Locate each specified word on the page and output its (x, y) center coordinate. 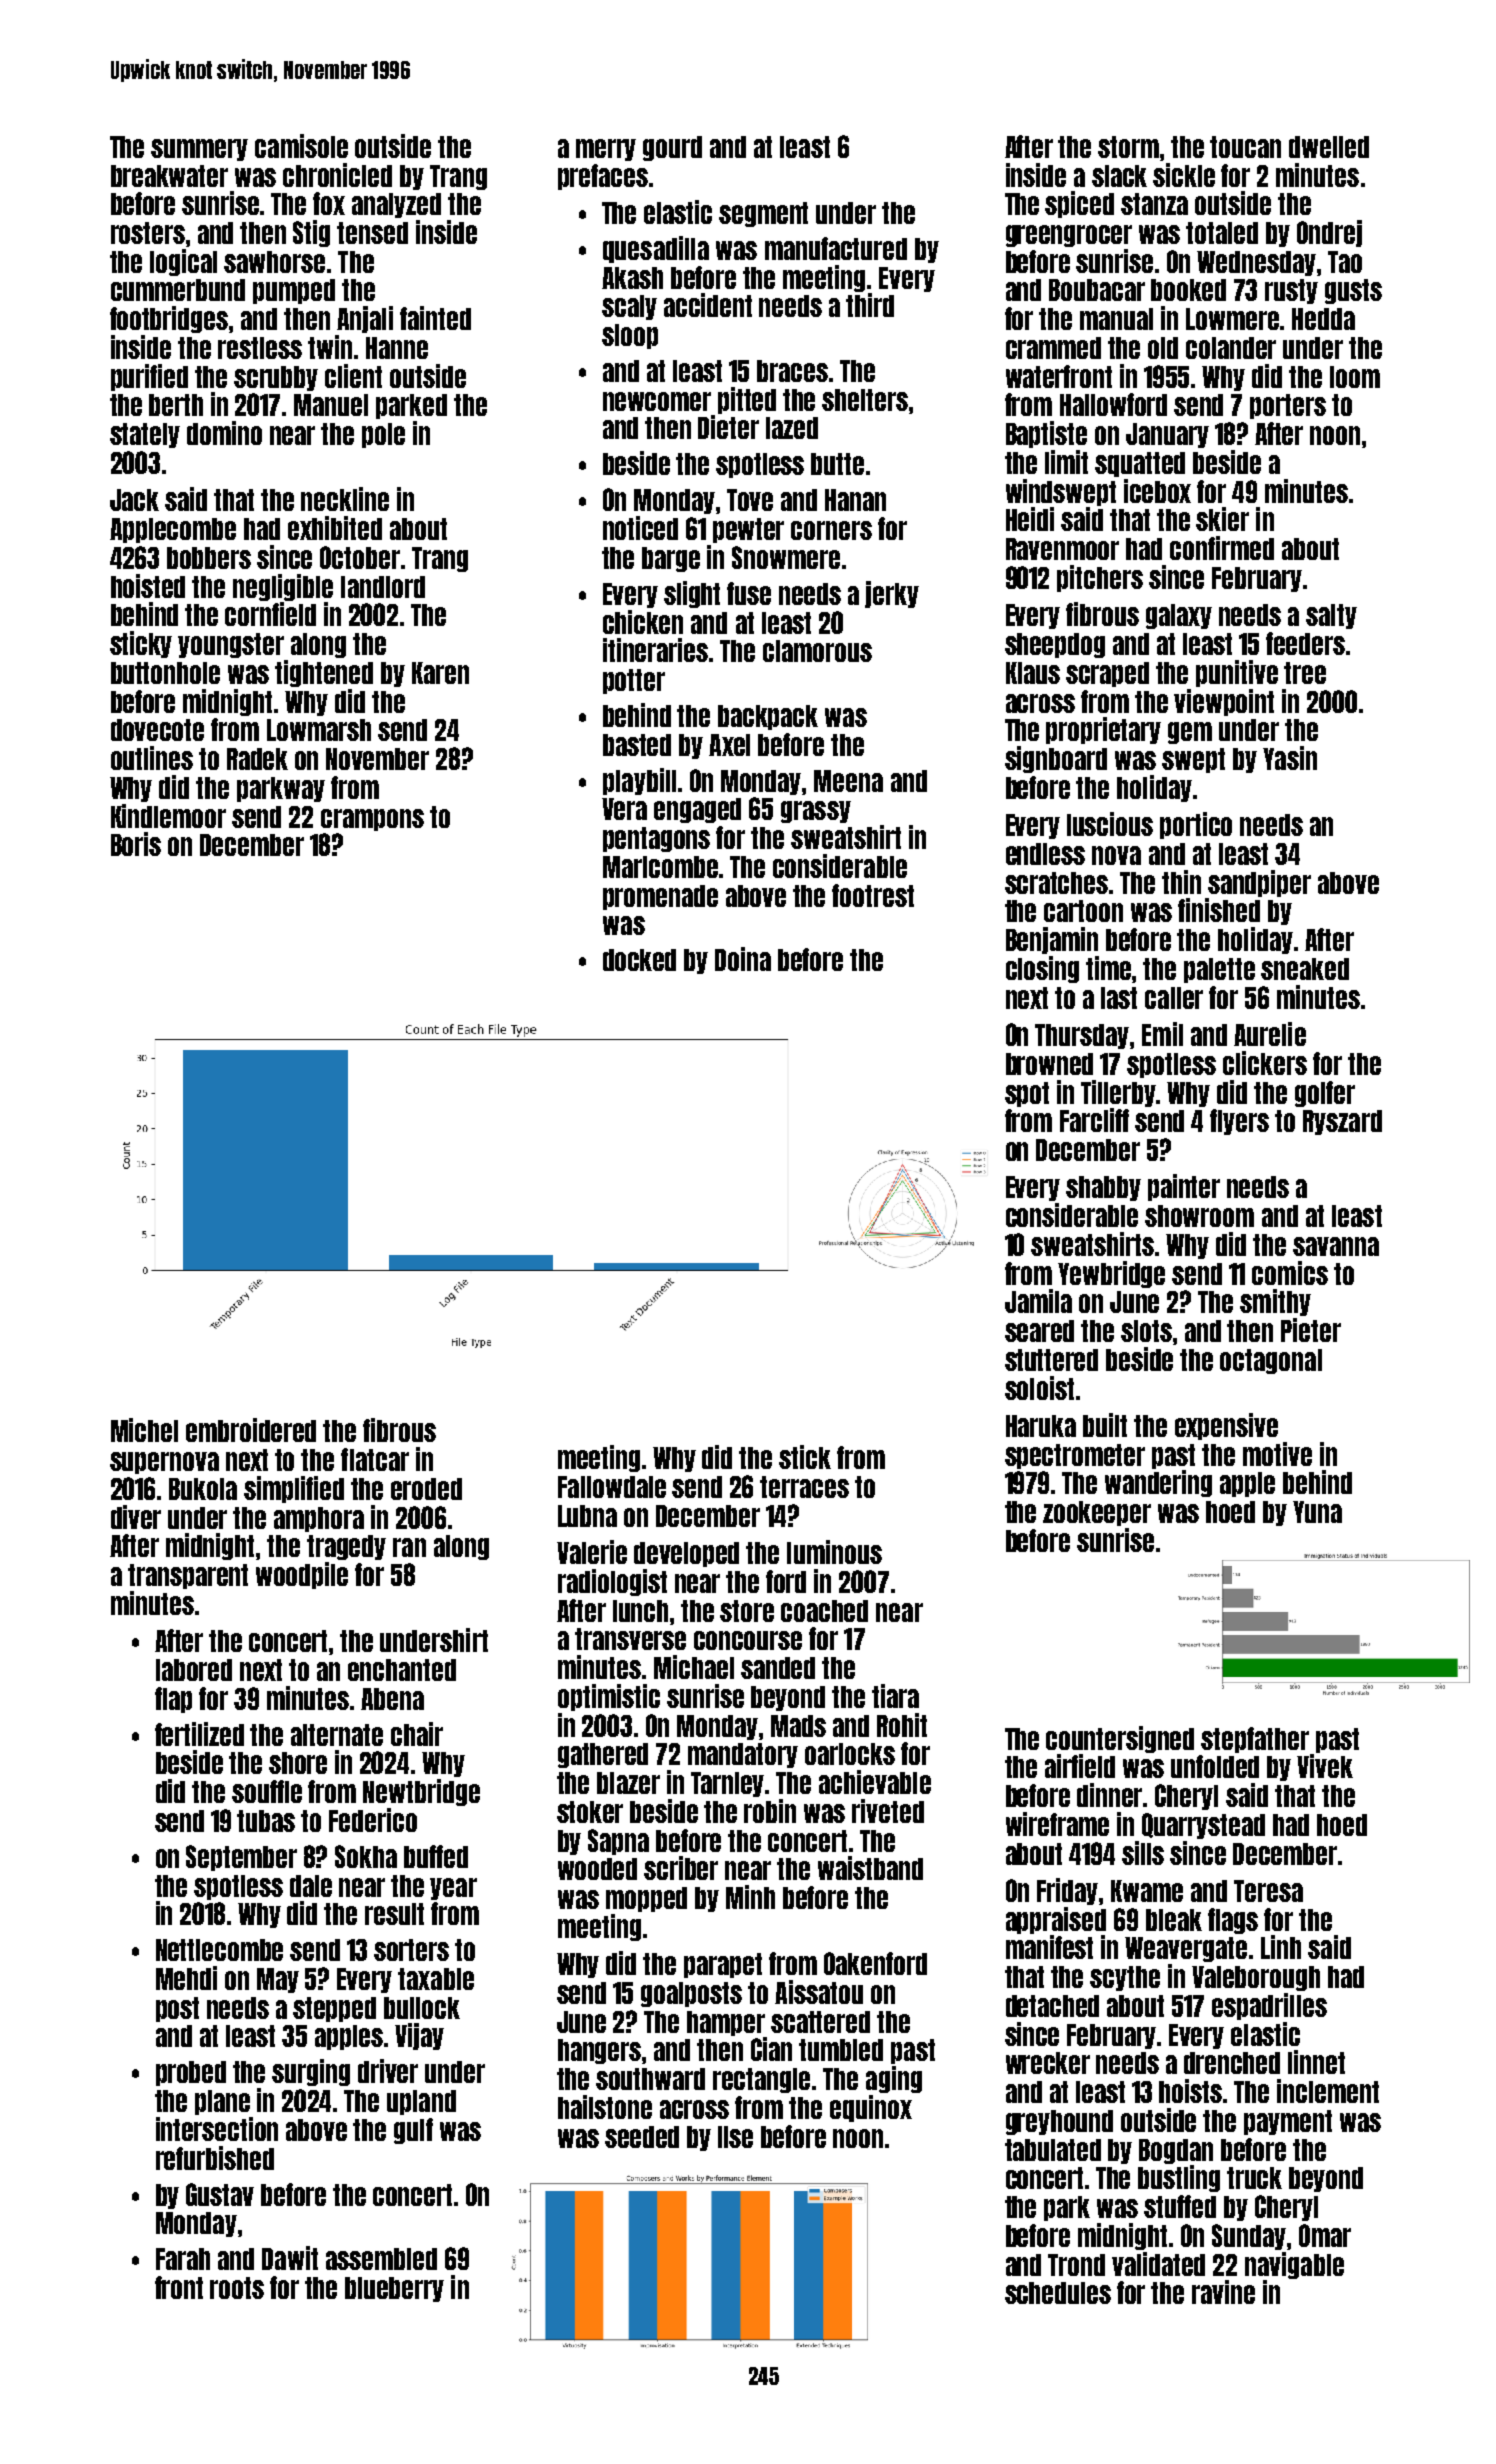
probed (191, 2073)
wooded (597, 1869)
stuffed (1180, 2206)
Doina (743, 959)
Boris (136, 844)
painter (1184, 1187)
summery (199, 150)
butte (837, 464)
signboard (1056, 759)
